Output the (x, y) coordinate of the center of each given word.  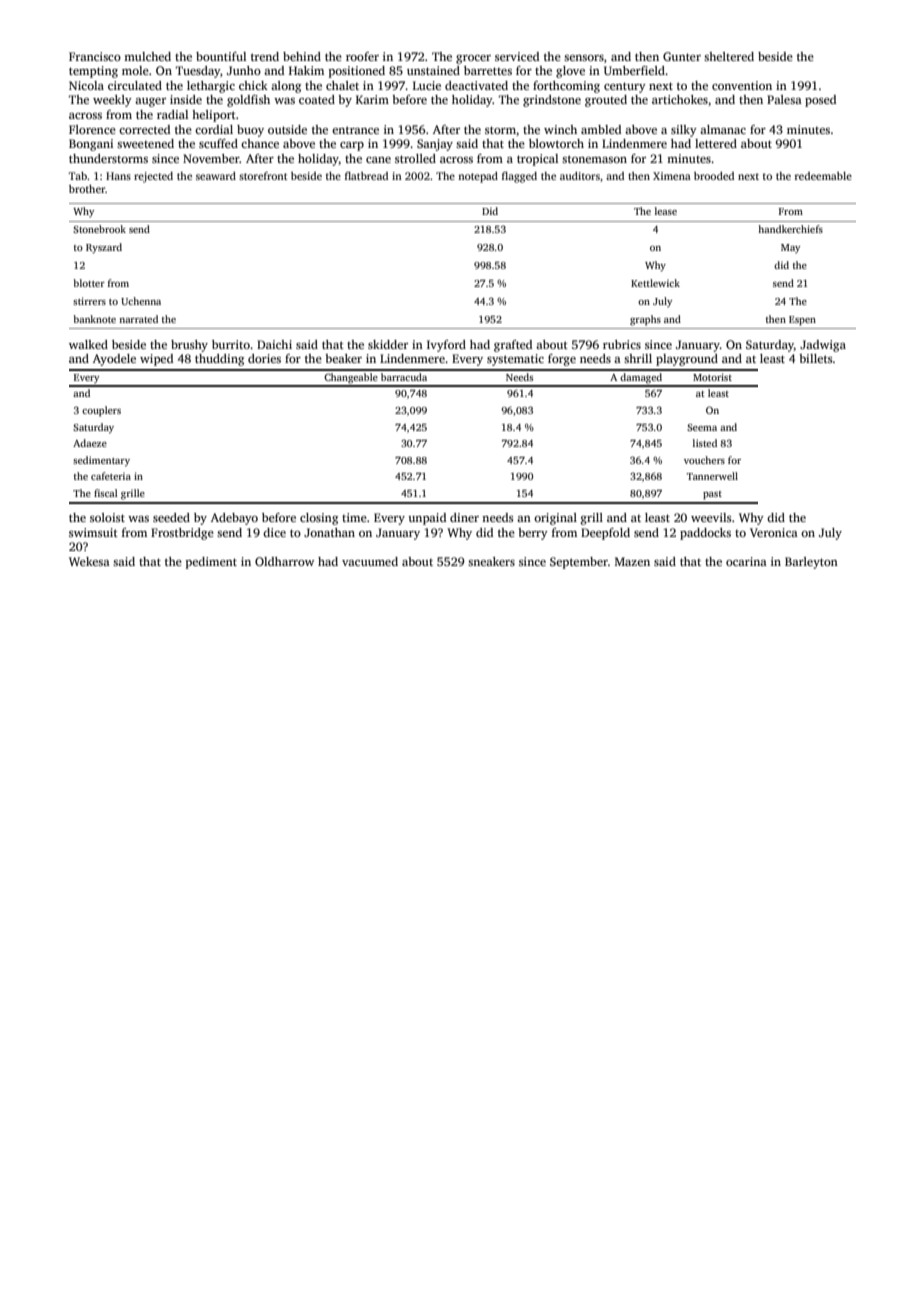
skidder (388, 344)
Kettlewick (655, 283)
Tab (78, 176)
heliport (214, 116)
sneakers (491, 561)
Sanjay (435, 145)
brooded (714, 176)
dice (274, 532)
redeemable (823, 176)
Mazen (632, 561)
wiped (156, 360)
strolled (415, 158)
